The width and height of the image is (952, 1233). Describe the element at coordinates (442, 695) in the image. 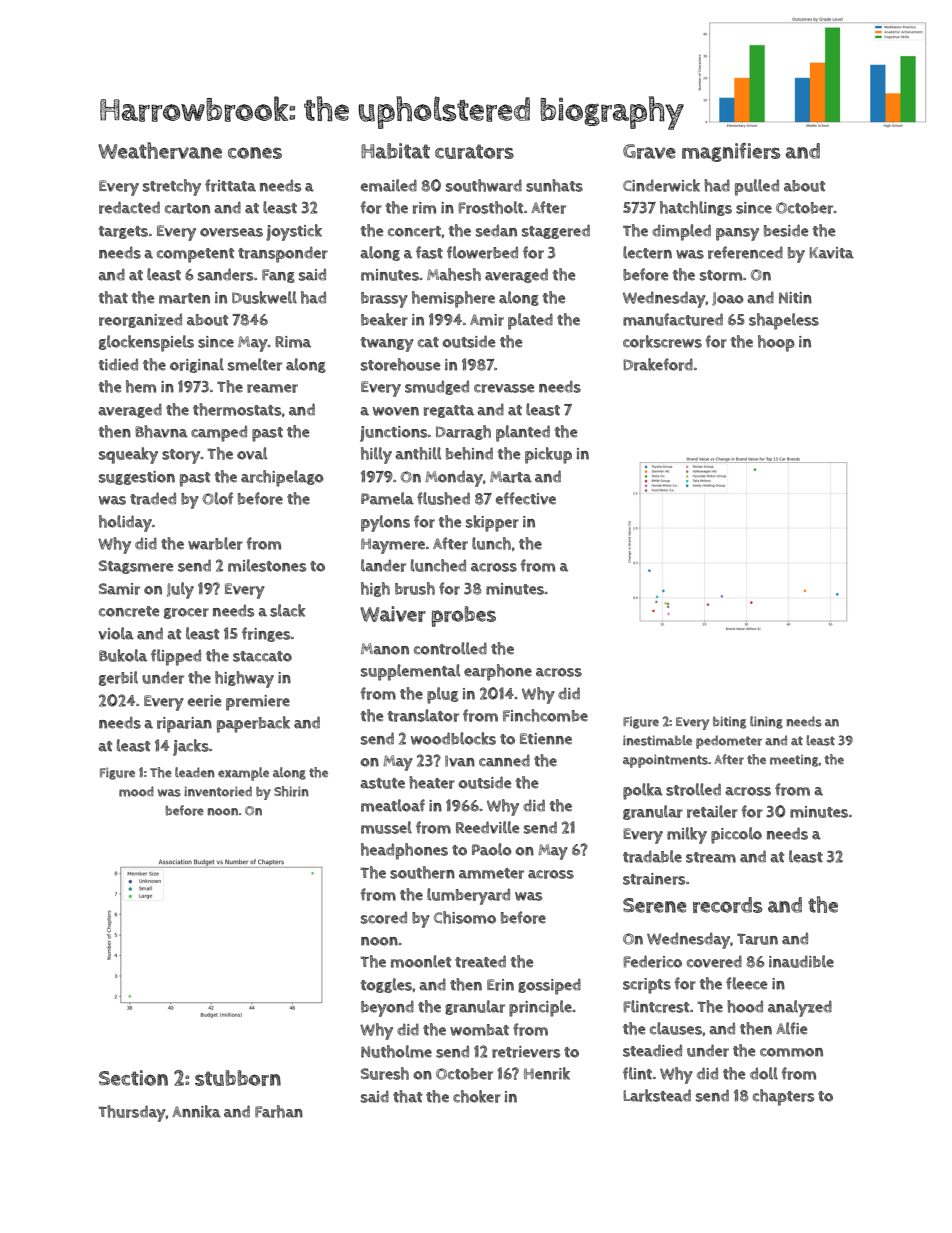

I see `plug` at that location.
